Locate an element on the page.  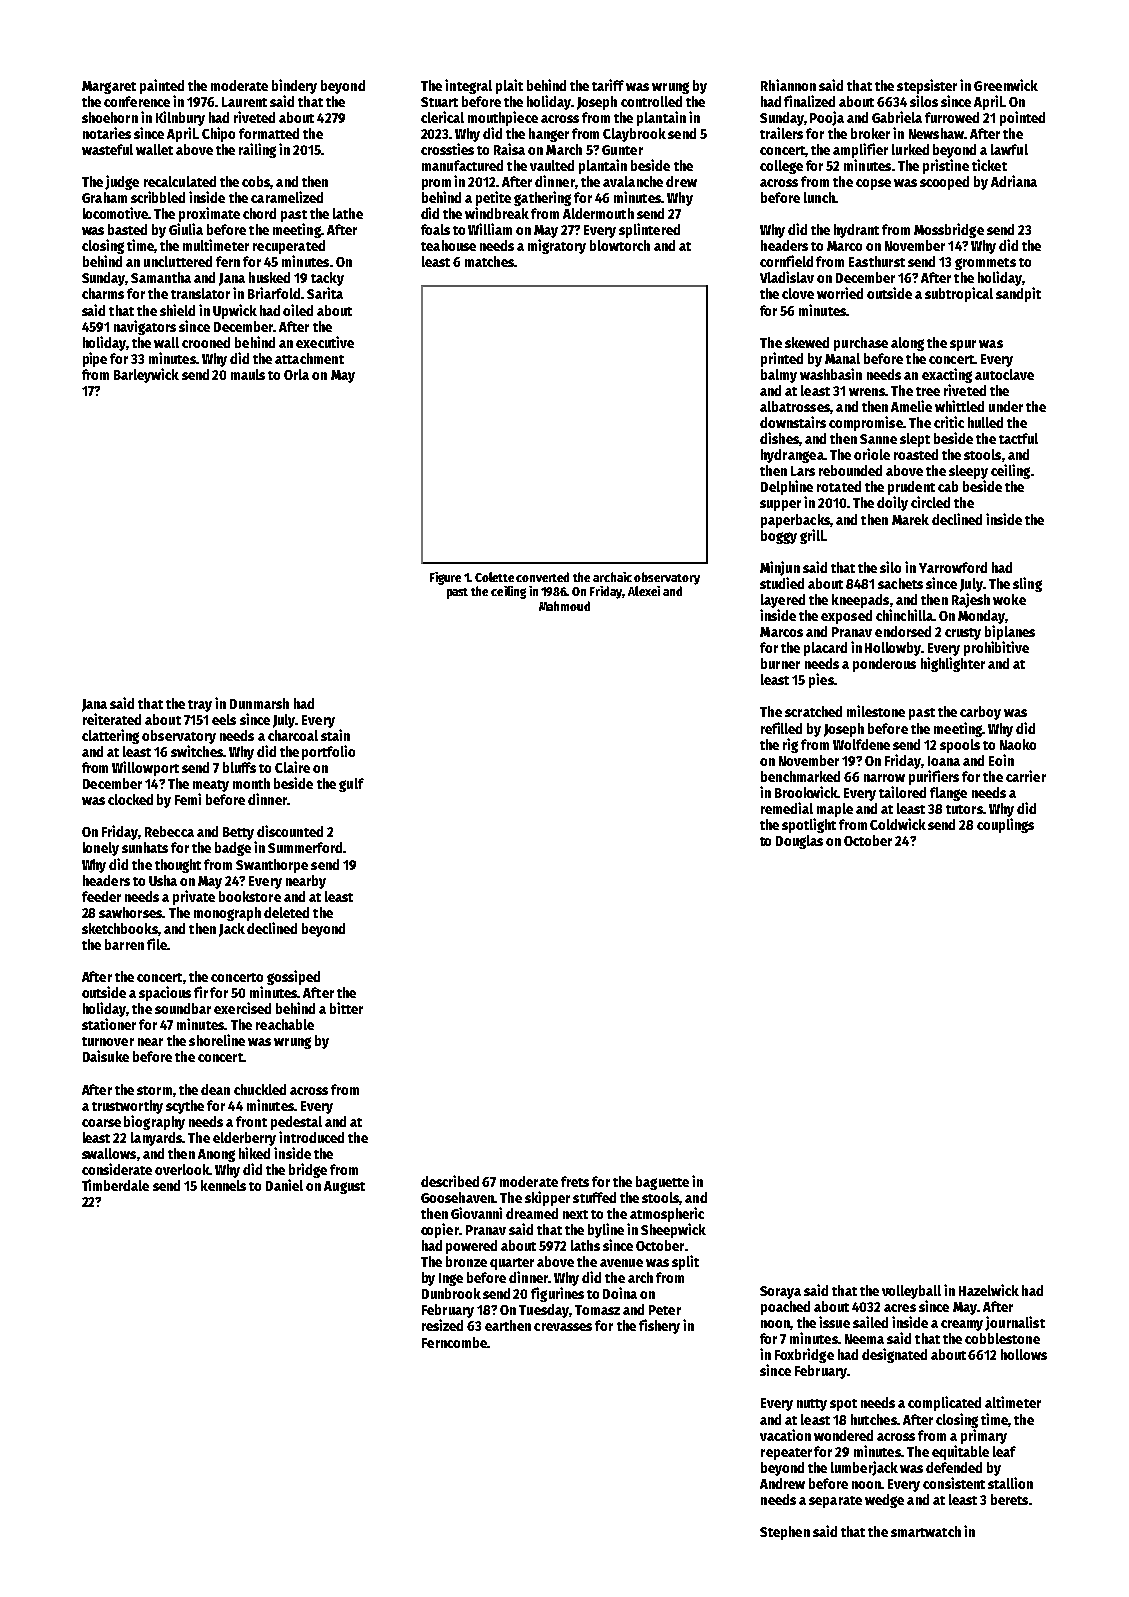
Stephen is located at coordinates (785, 1533).
